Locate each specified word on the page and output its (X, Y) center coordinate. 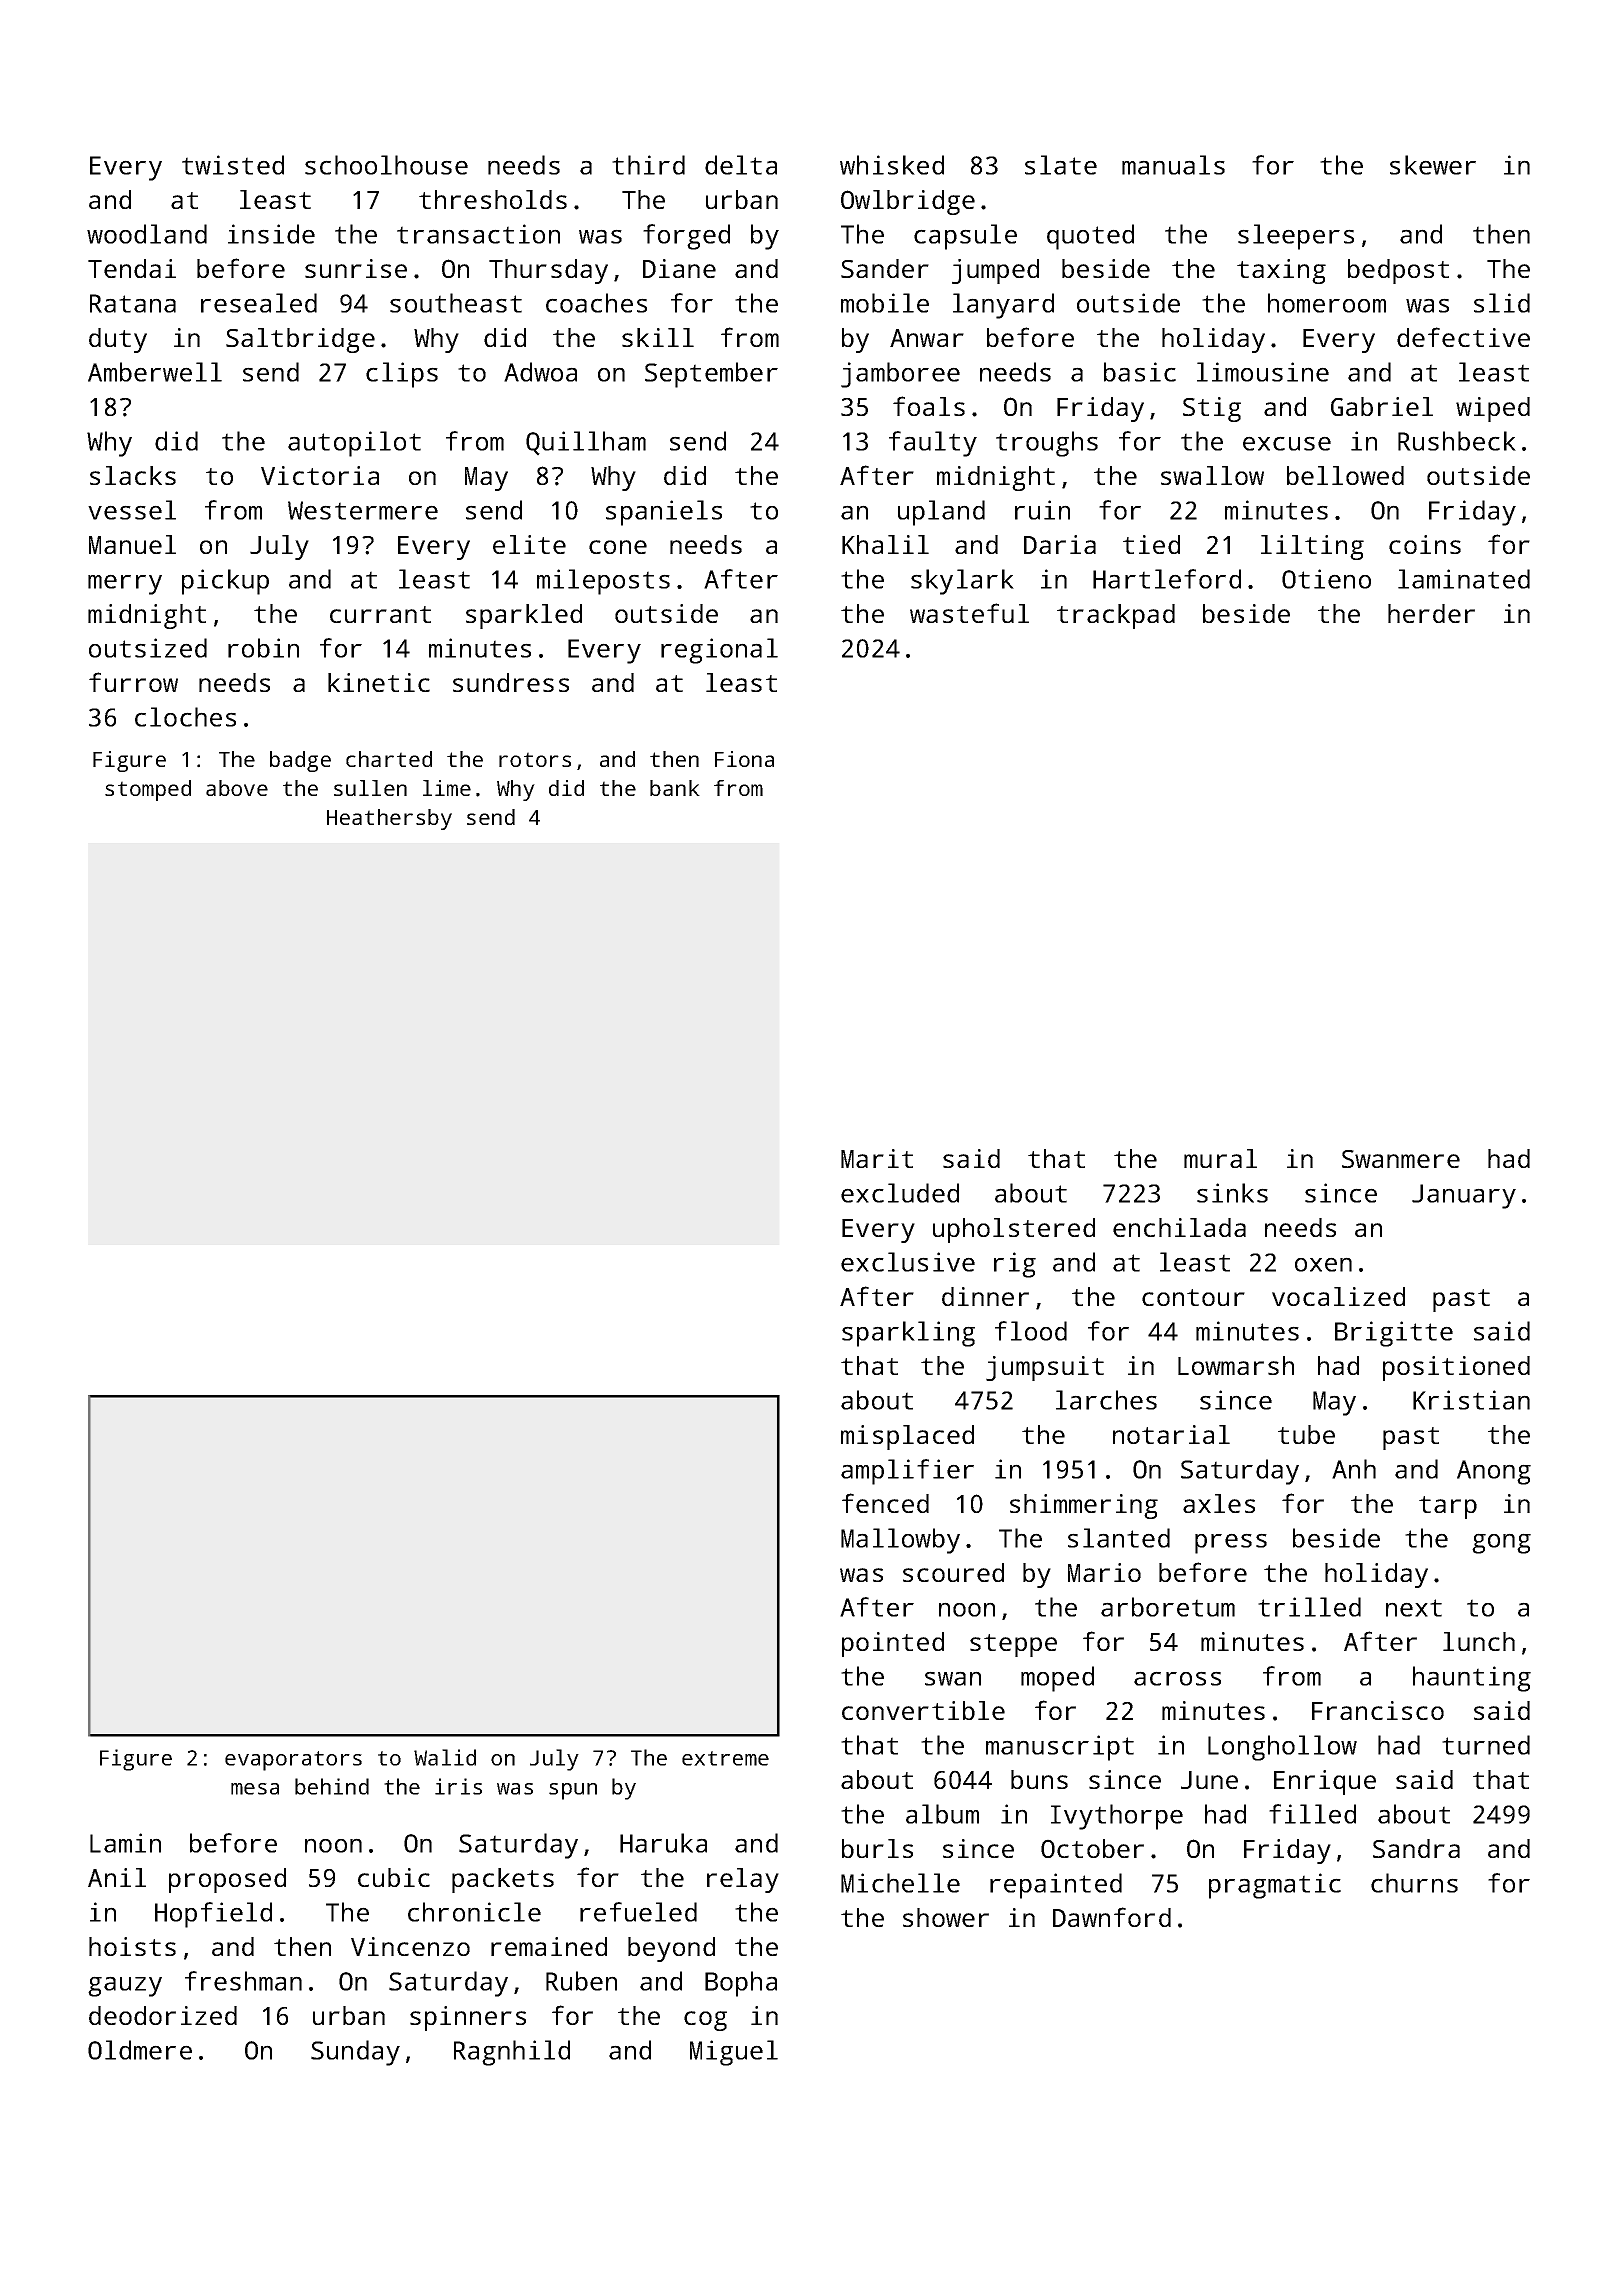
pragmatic (1275, 1886)
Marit (877, 1158)
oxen (1323, 1264)
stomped (148, 790)
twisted (233, 165)
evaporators (293, 1761)
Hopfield (213, 1915)
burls (877, 1848)
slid (1502, 303)
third (648, 165)
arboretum (1168, 1607)
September (711, 375)
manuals (1173, 165)
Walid (445, 1757)
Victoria (320, 475)
